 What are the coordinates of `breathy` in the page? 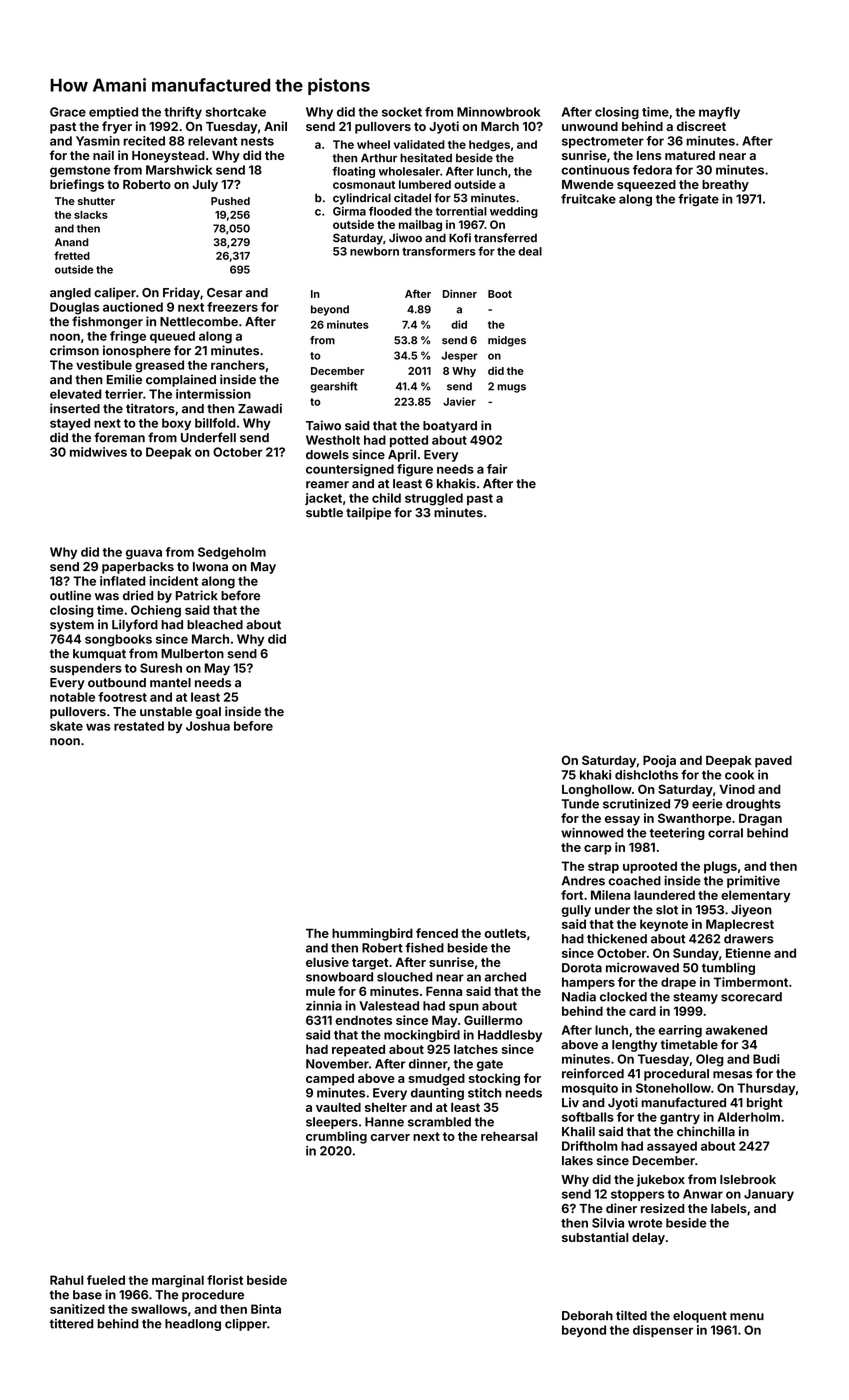 It's located at (725, 186).
